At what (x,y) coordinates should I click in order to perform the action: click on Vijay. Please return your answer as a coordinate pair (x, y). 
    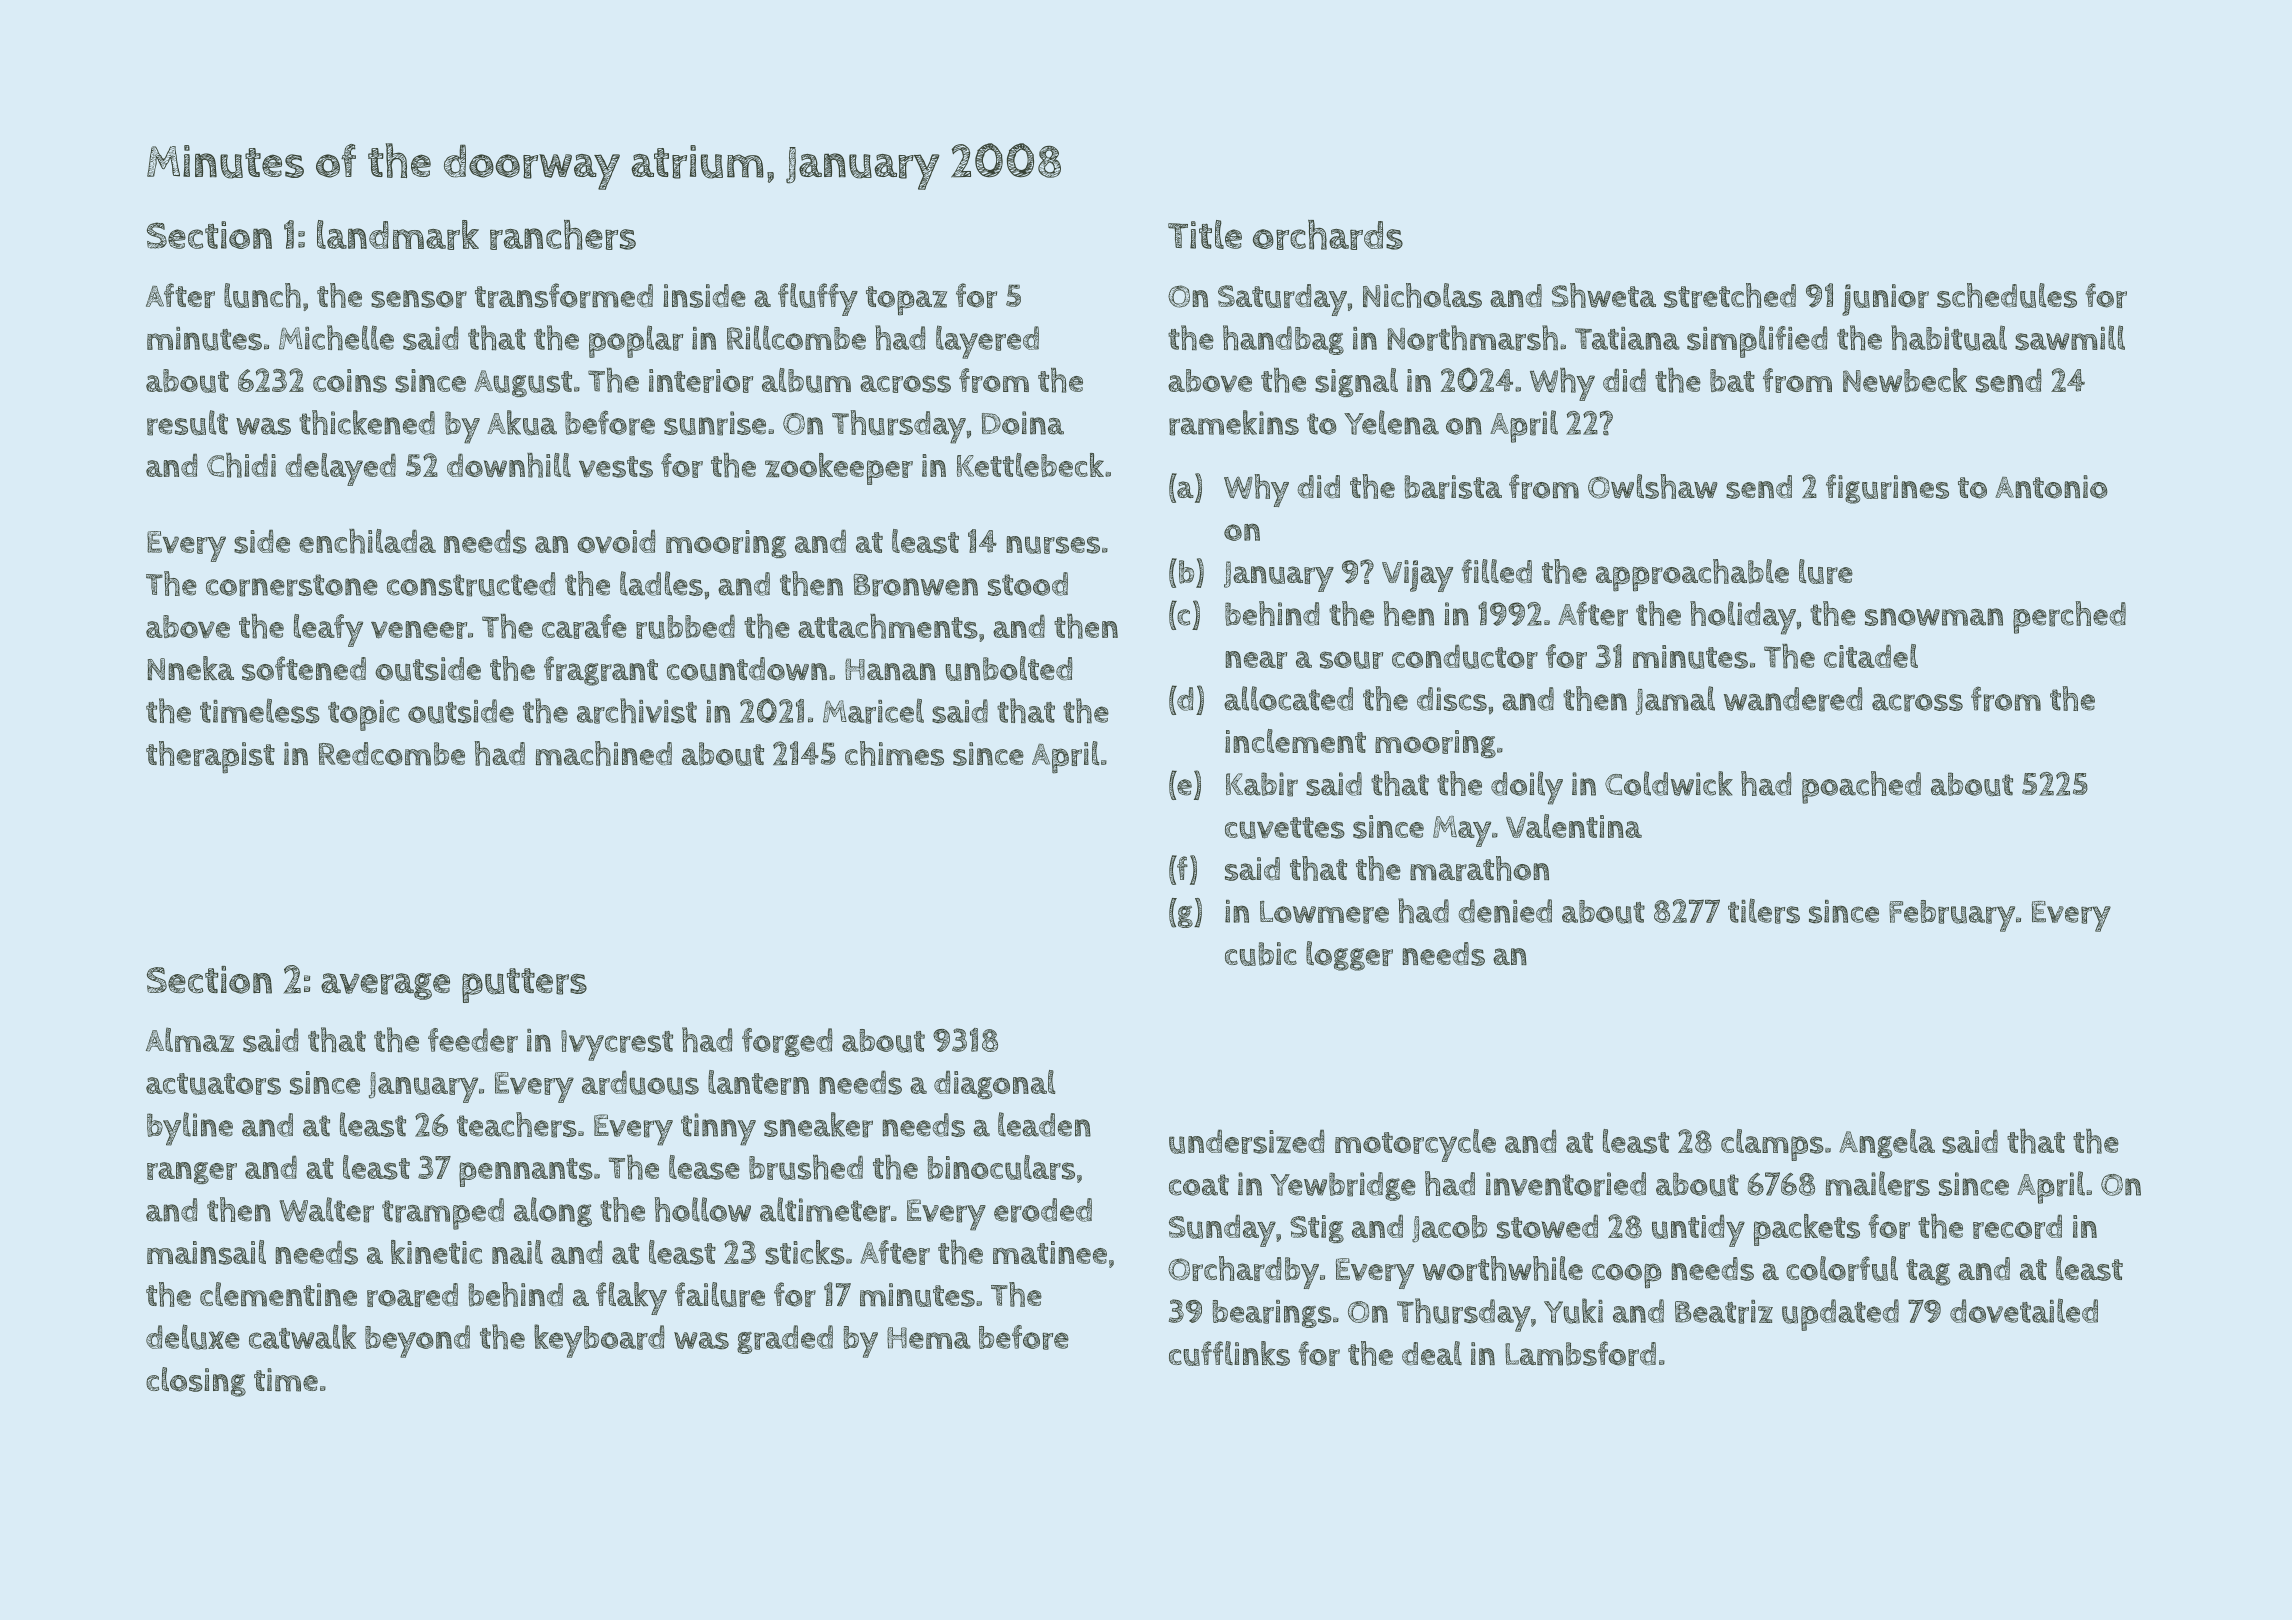
    Looking at the image, I should click on (1417, 576).
